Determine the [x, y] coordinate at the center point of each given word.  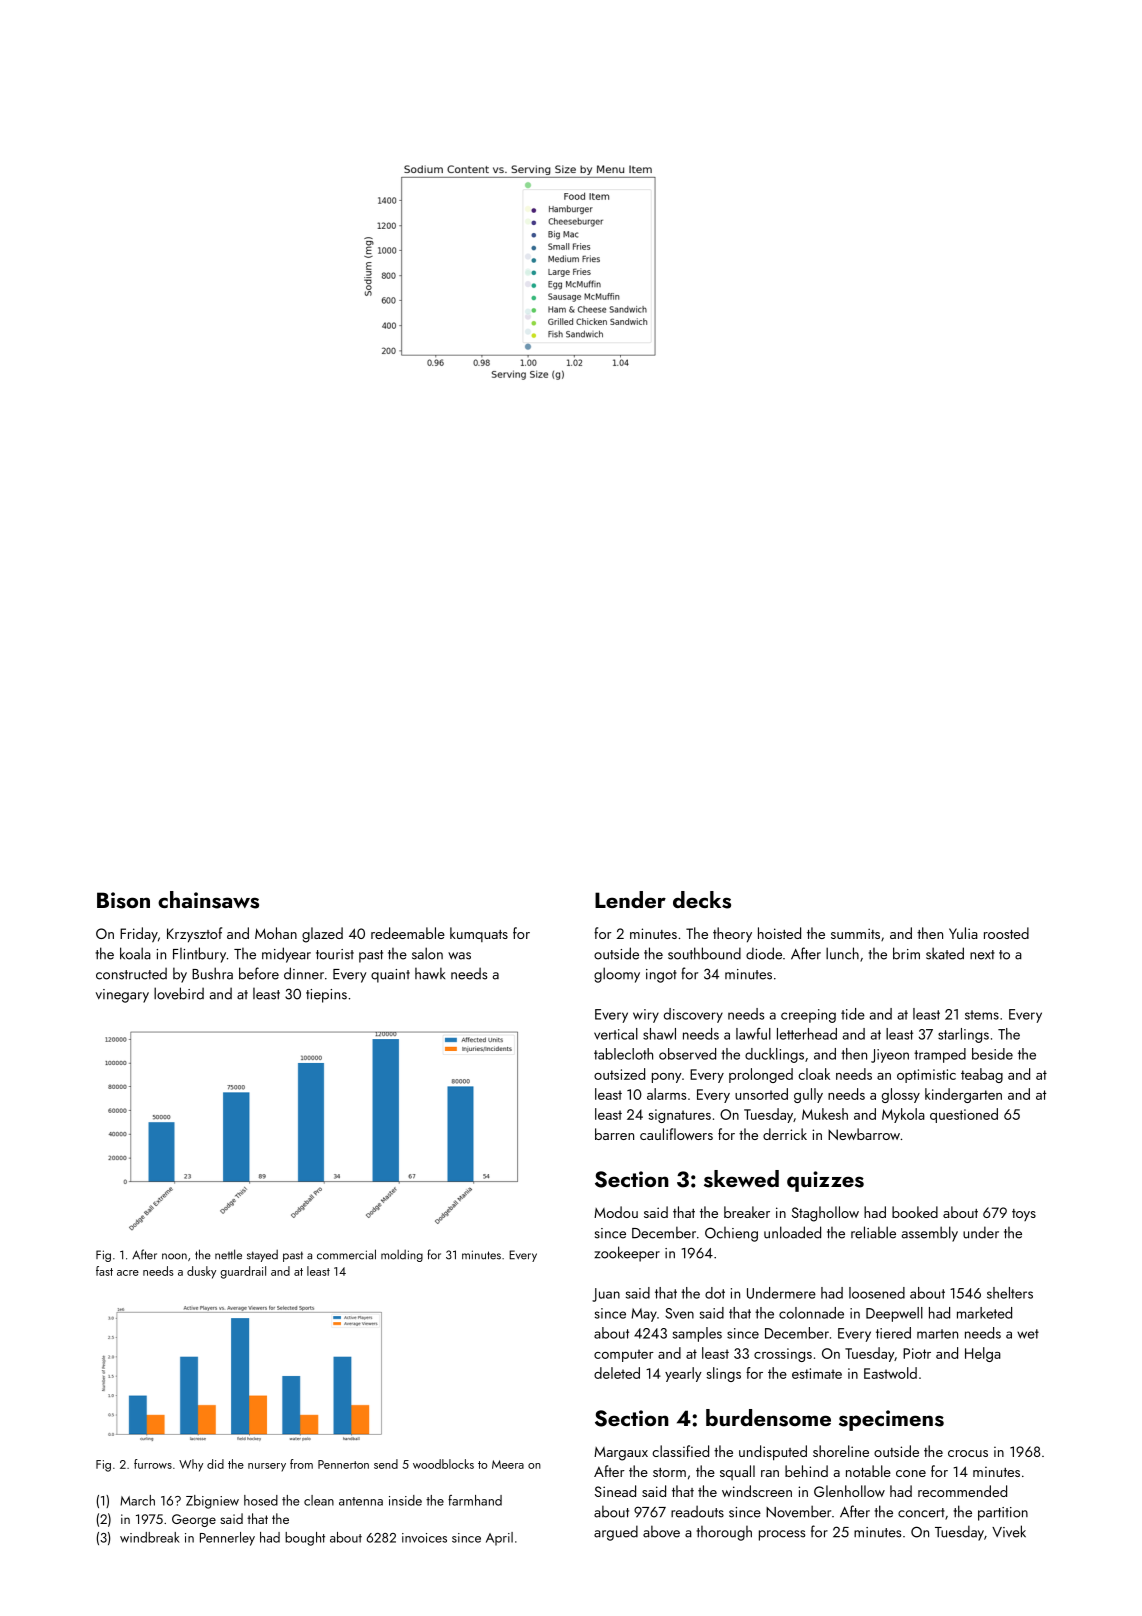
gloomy [617, 975]
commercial [346, 1254]
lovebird [179, 993]
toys [1024, 1215]
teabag [982, 1075]
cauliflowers [676, 1134]
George [194, 1520]
